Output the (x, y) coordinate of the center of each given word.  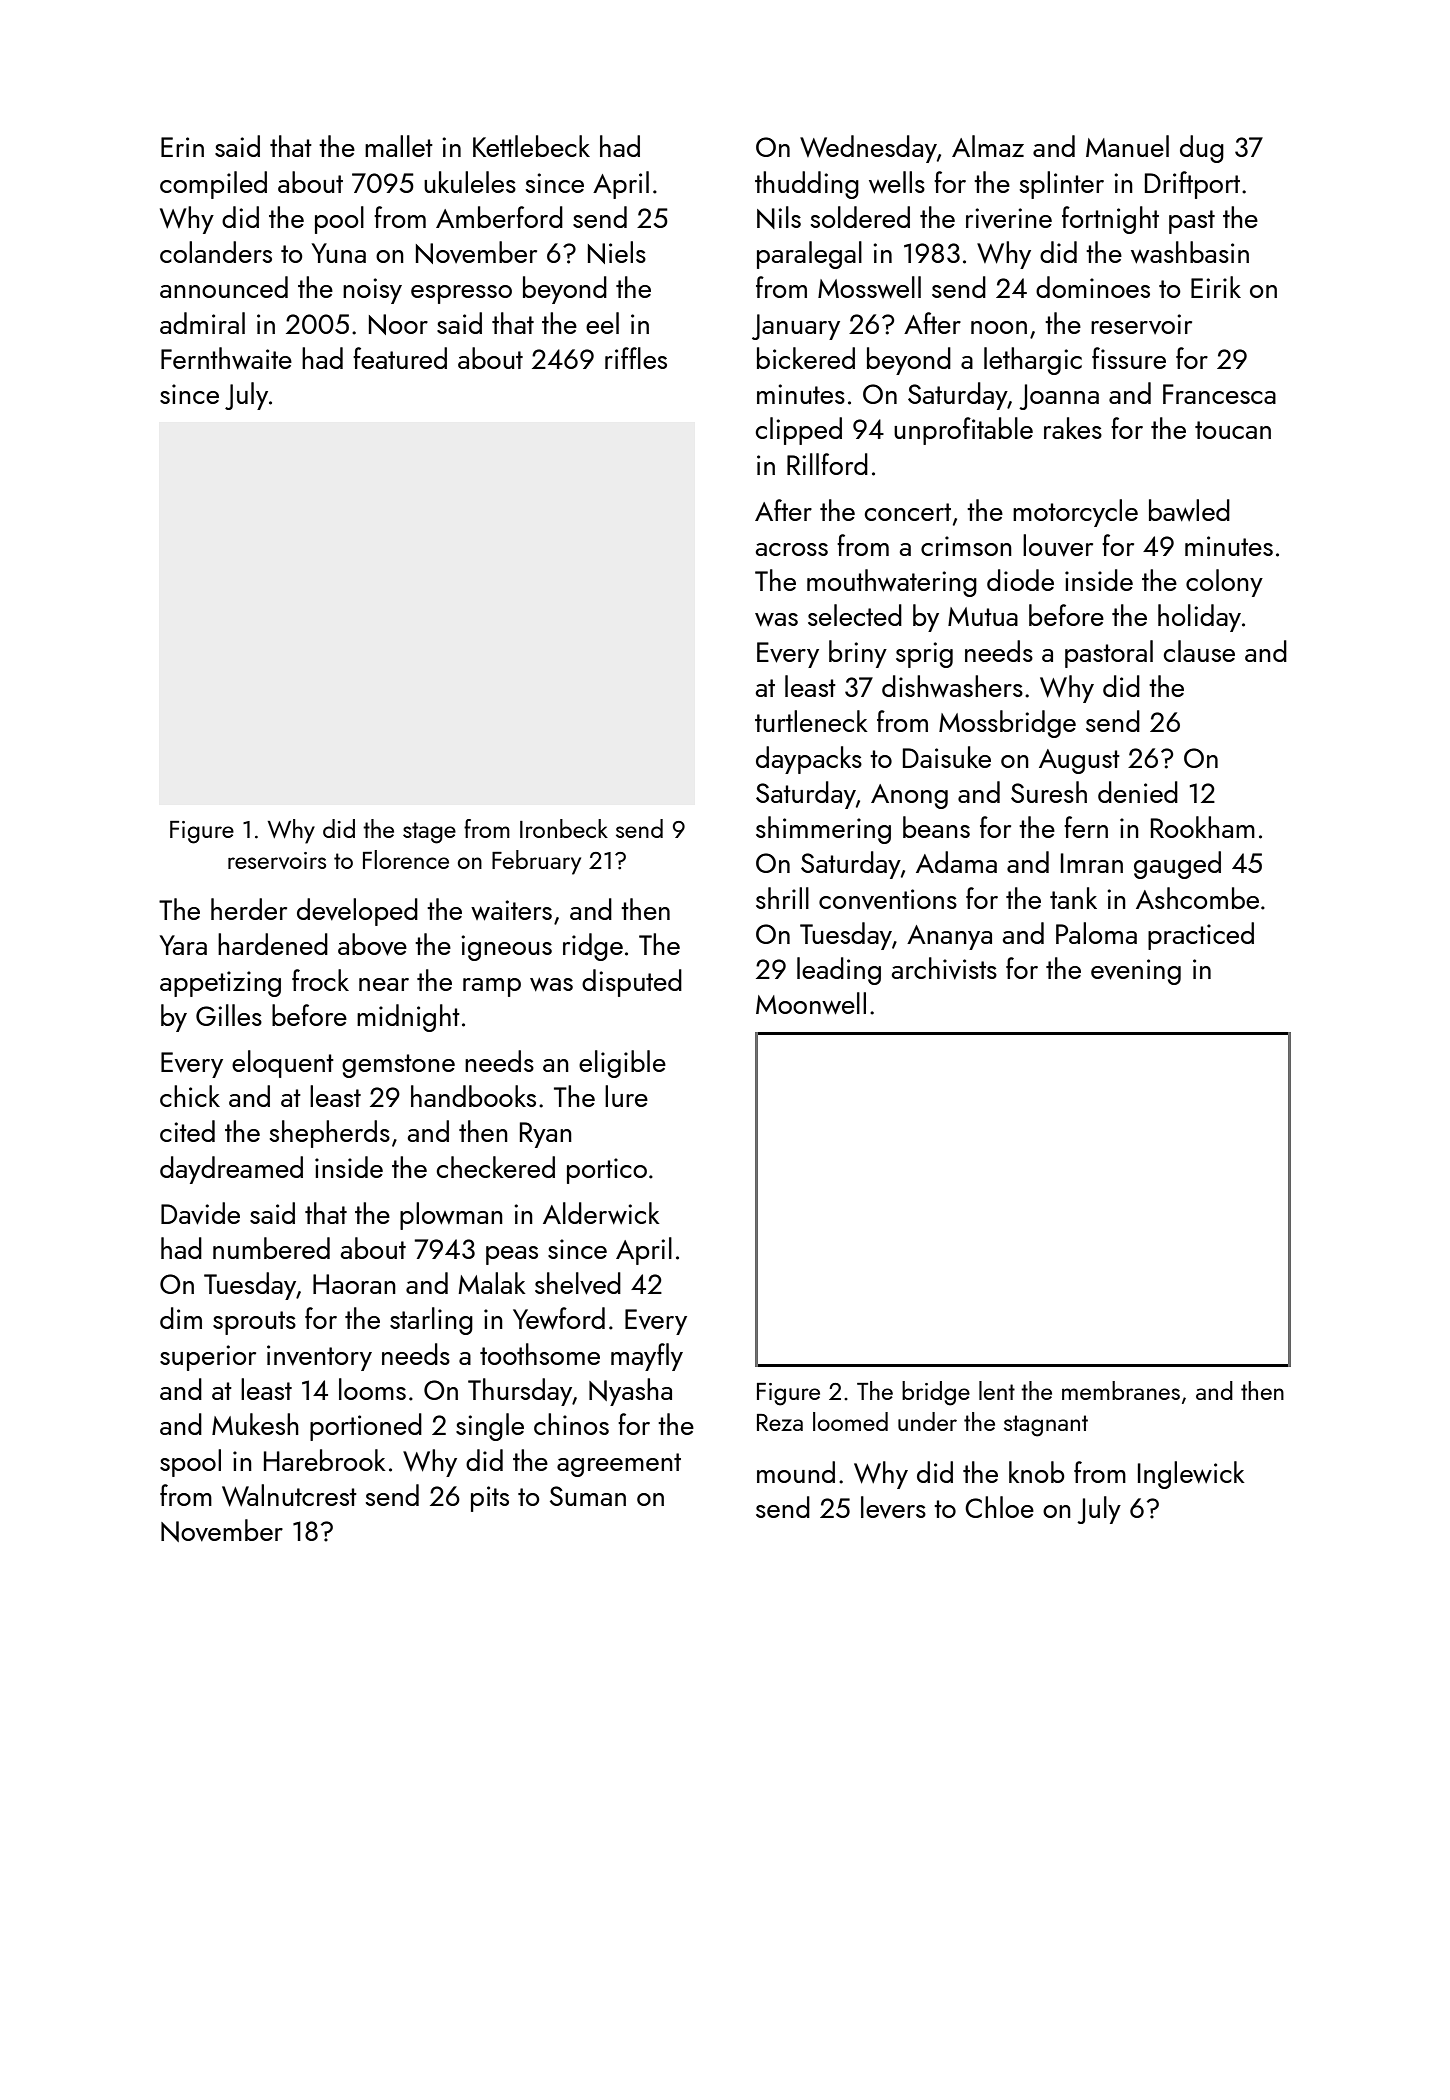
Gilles (229, 1015)
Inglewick (1191, 1475)
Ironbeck (564, 828)
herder (249, 909)
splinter (1062, 185)
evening (1136, 972)
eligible (622, 1064)
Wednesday (868, 149)
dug (1202, 149)
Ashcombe (1197, 898)
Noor (398, 324)
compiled (213, 185)
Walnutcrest (289, 1495)
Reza (780, 1422)
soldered (860, 217)
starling (431, 1321)
